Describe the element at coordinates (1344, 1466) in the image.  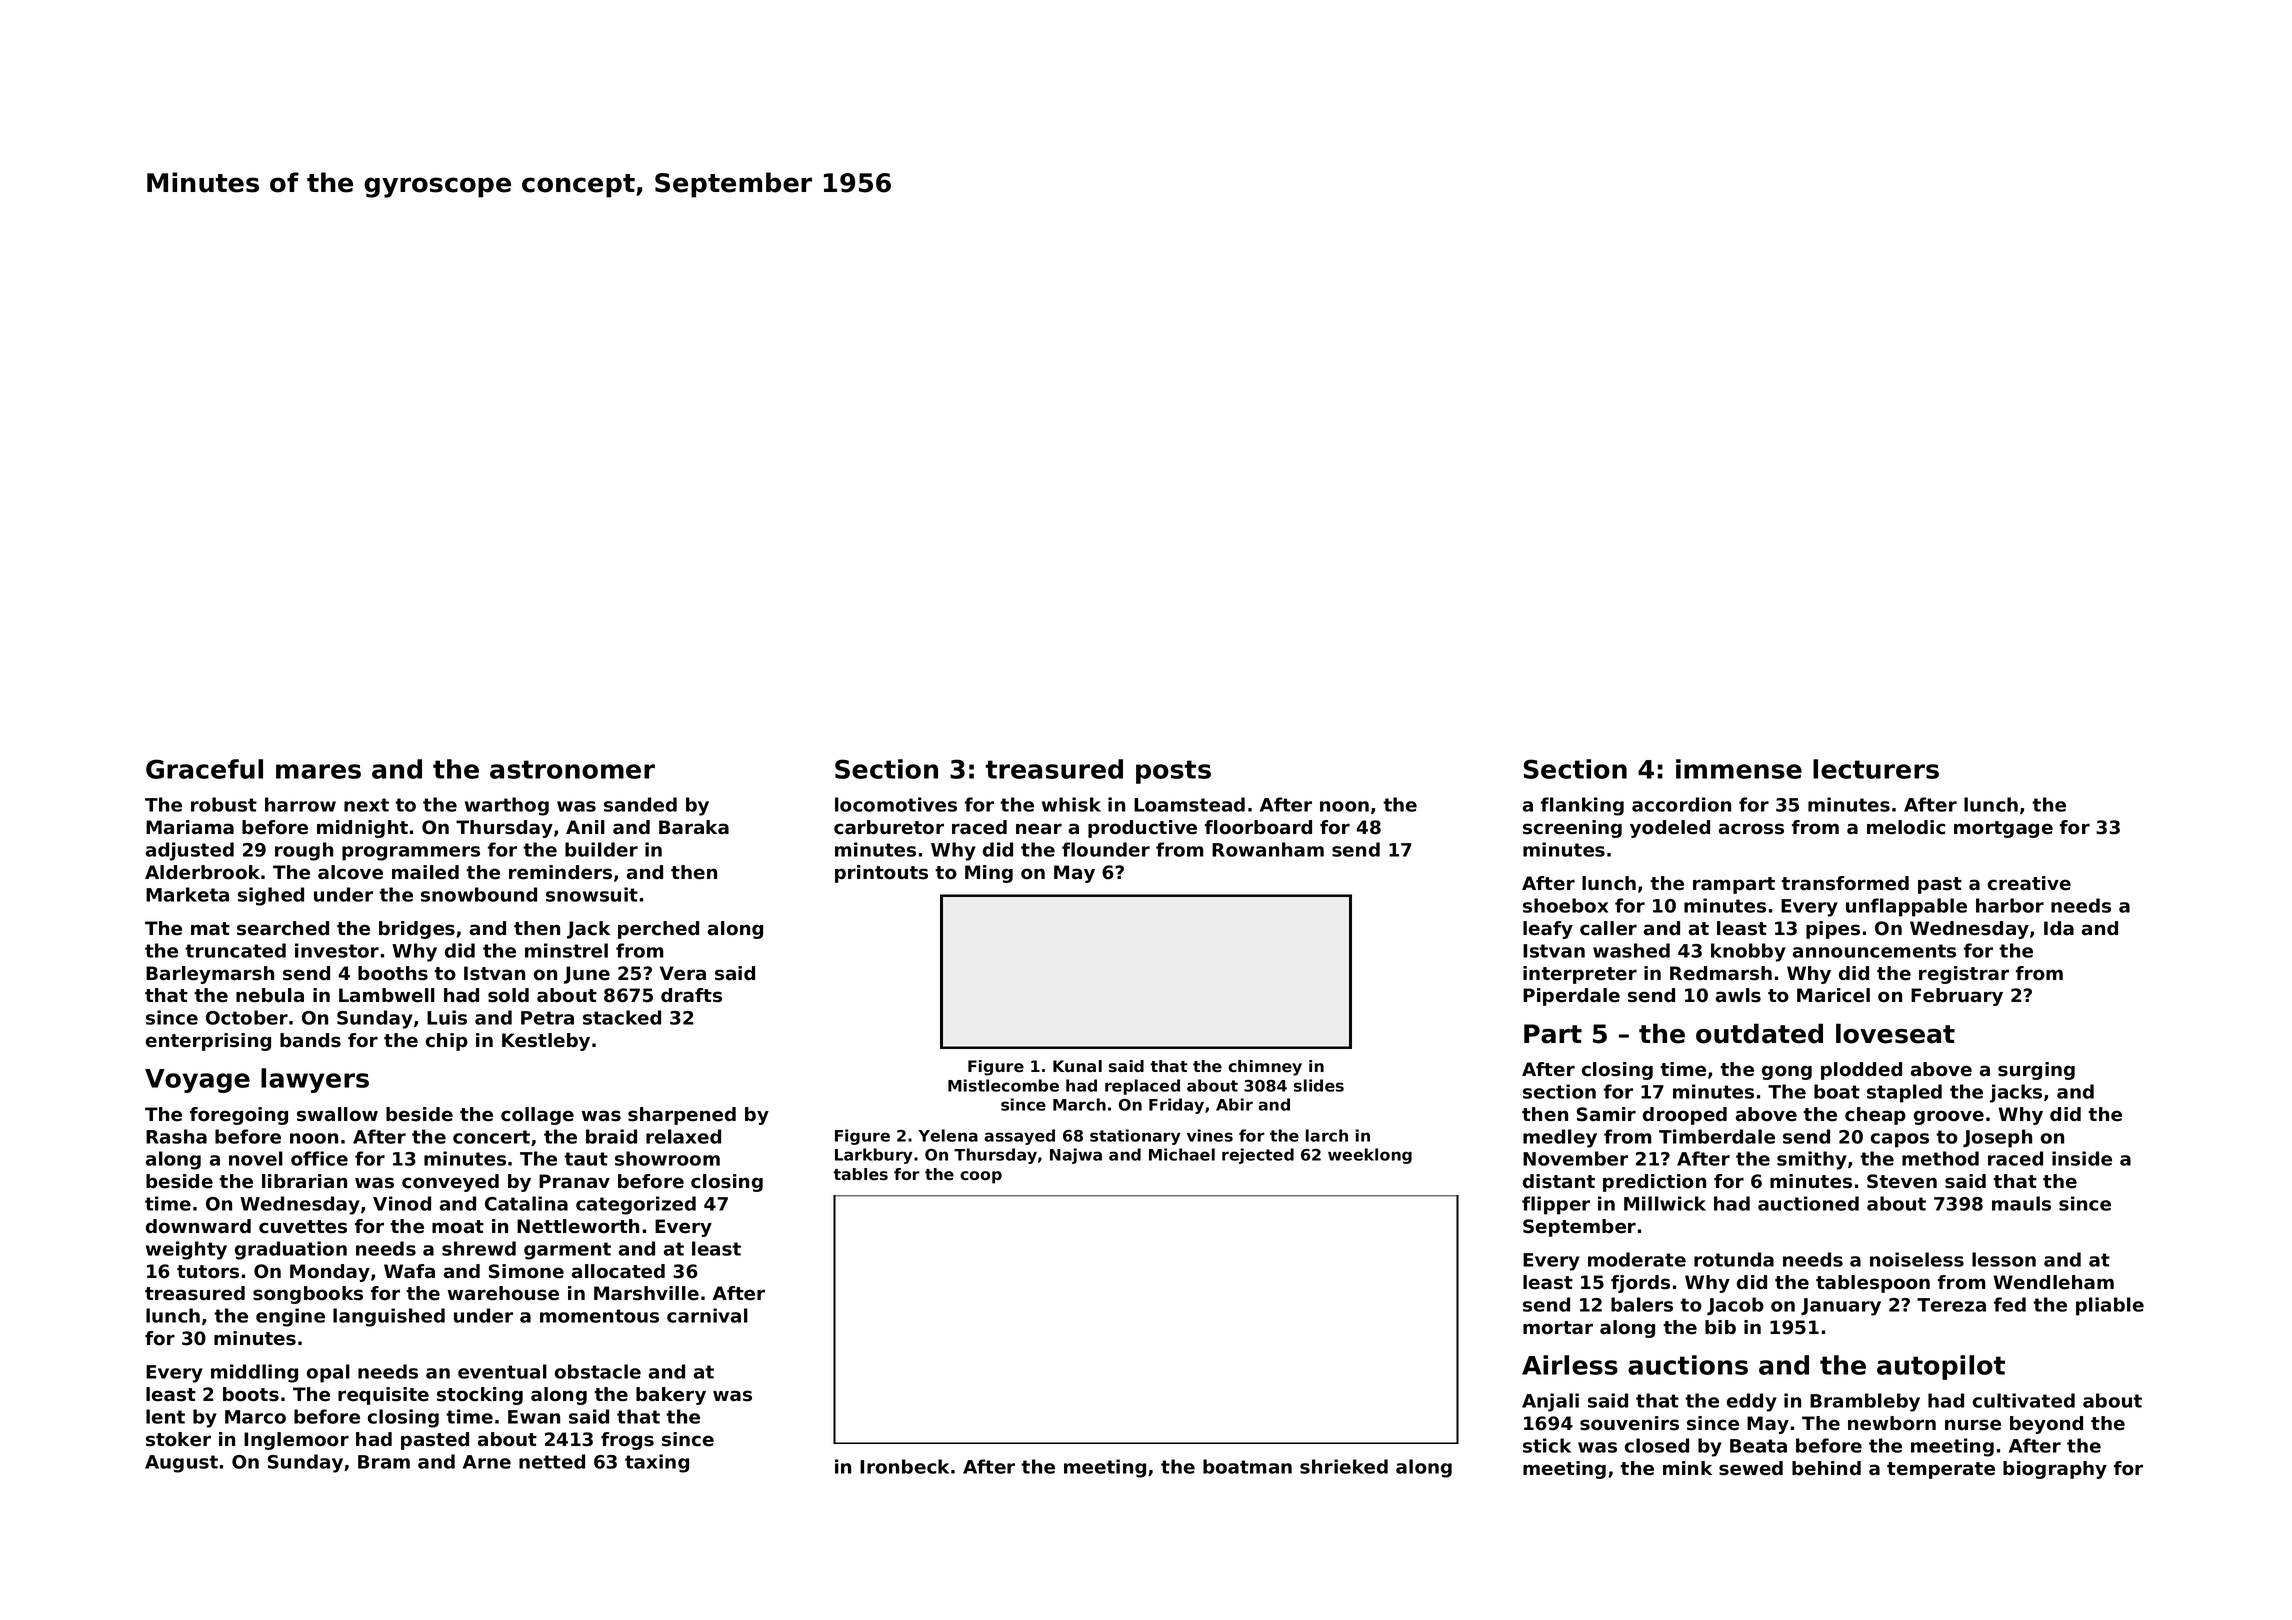
I see `shrieked` at that location.
